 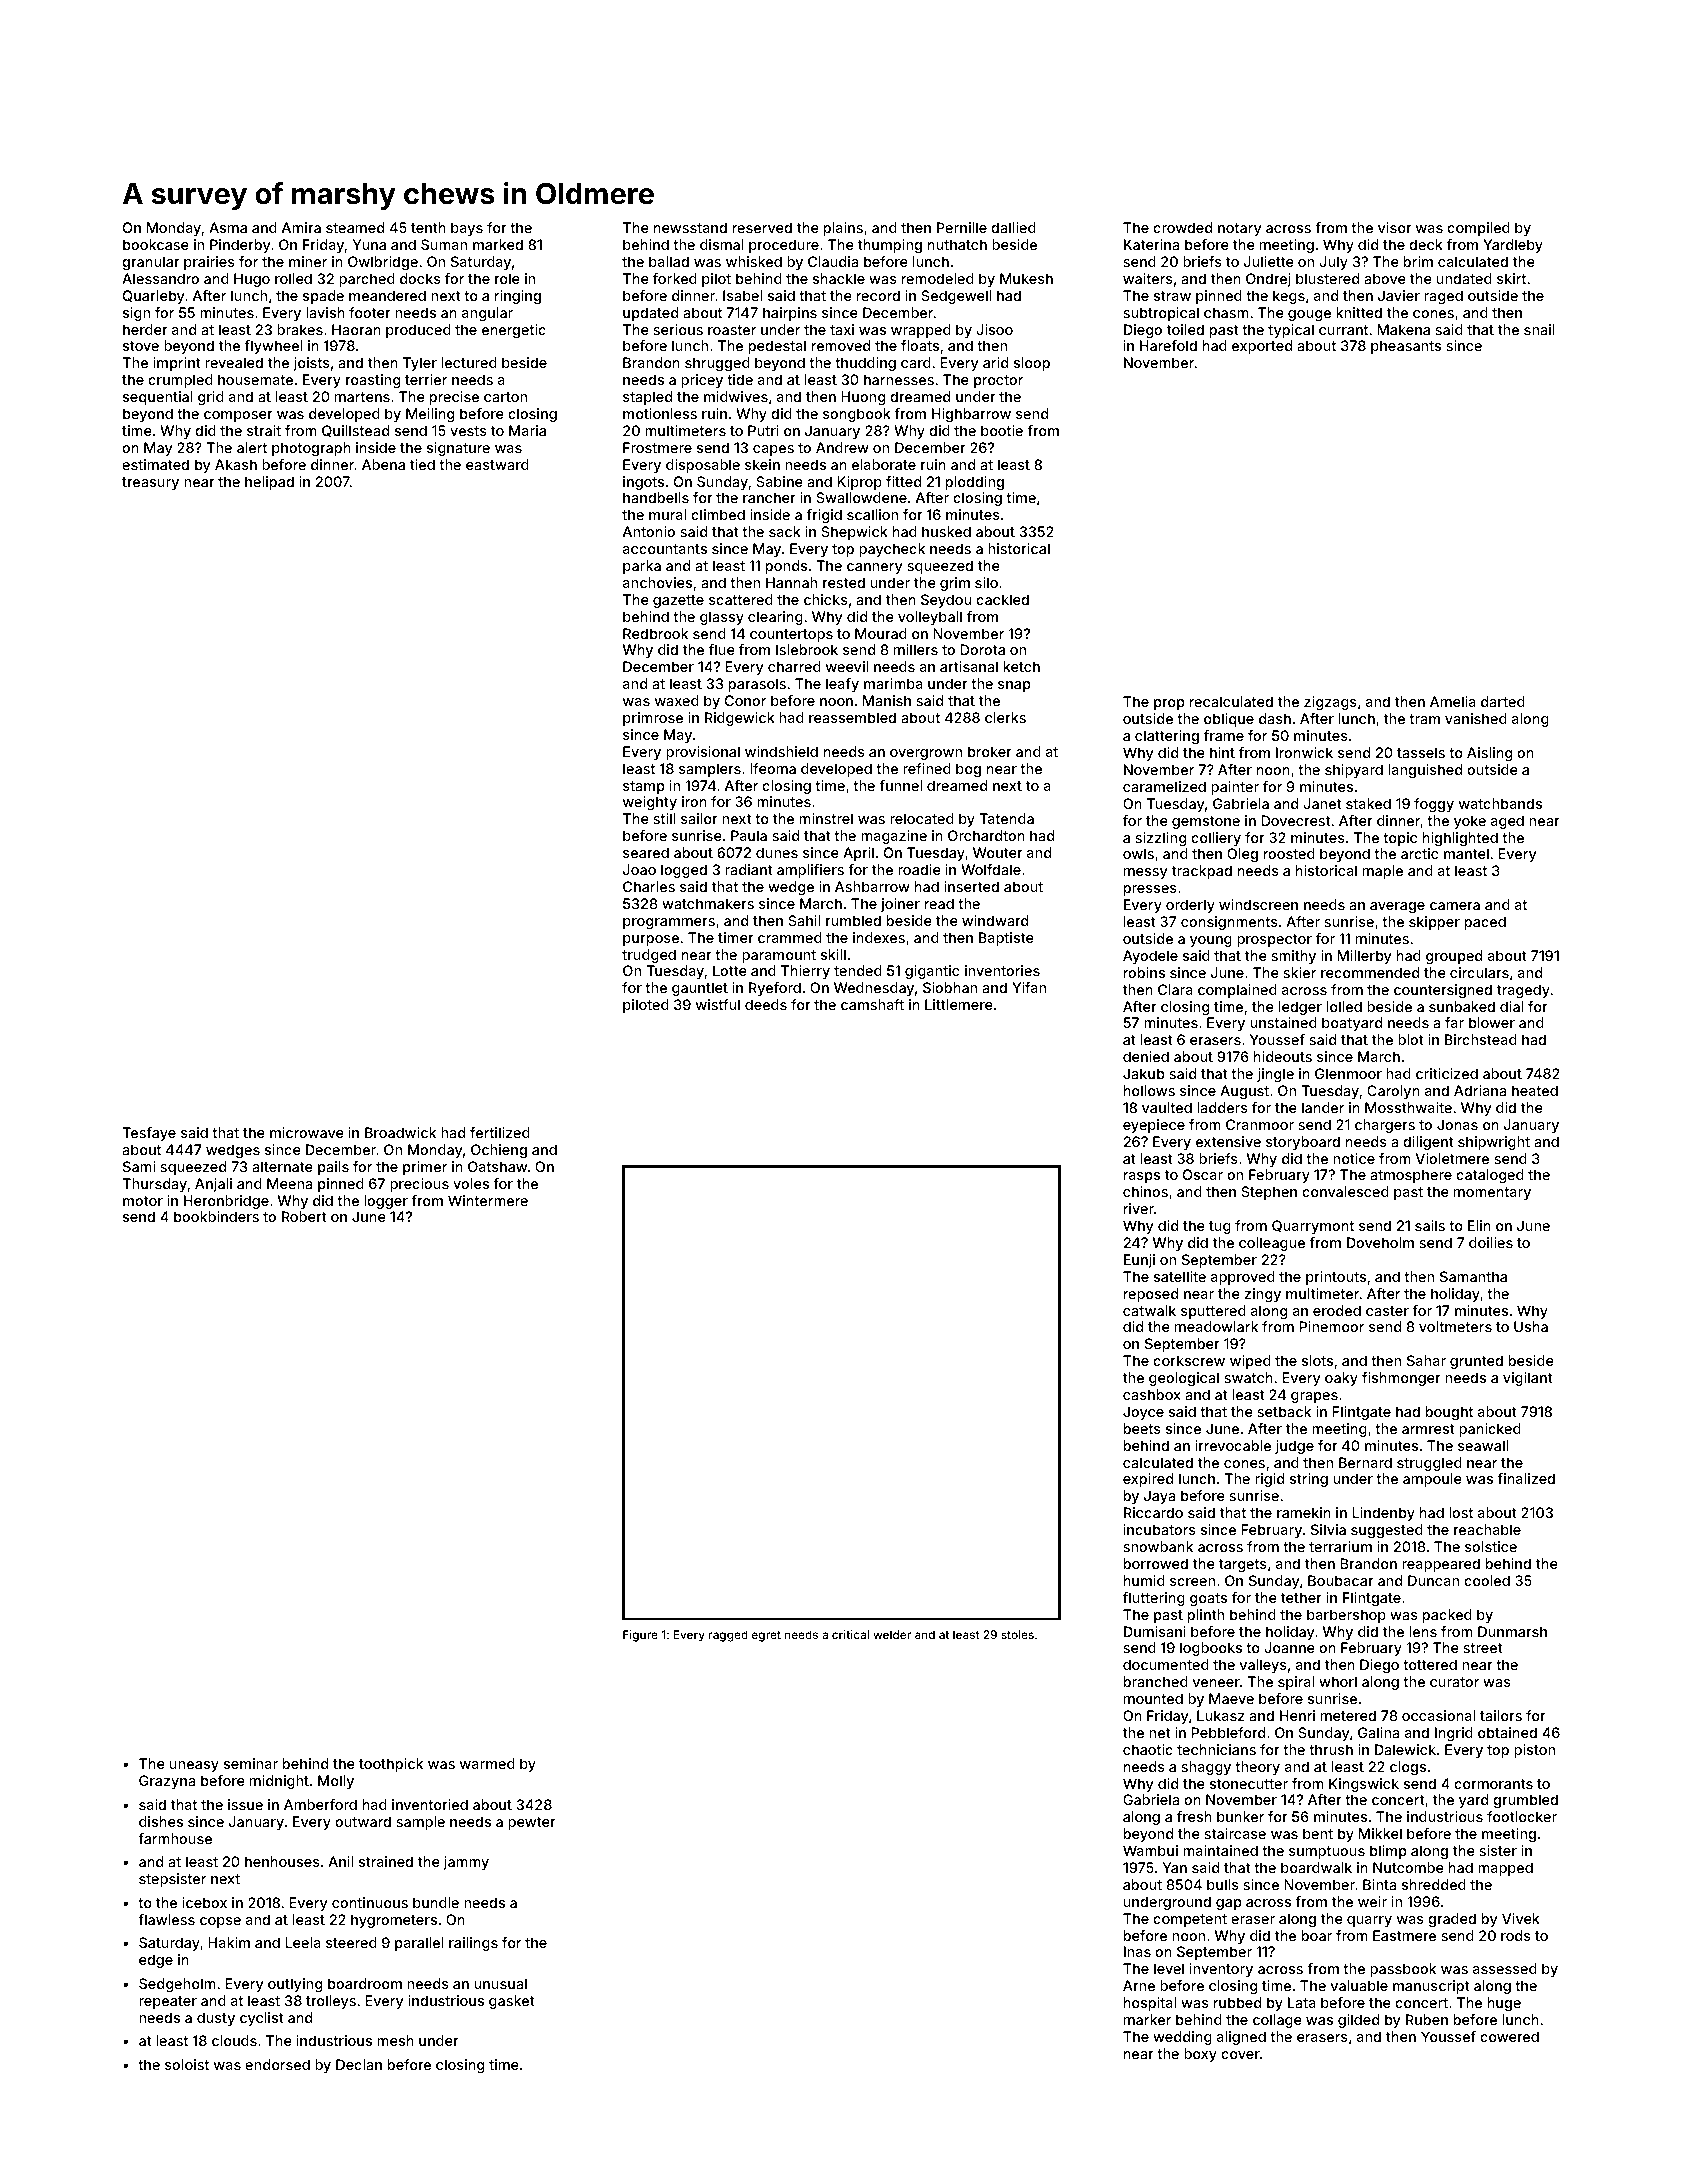 What do you see at coordinates (488, 1200) in the screenshot?
I see `Wintermere` at bounding box center [488, 1200].
